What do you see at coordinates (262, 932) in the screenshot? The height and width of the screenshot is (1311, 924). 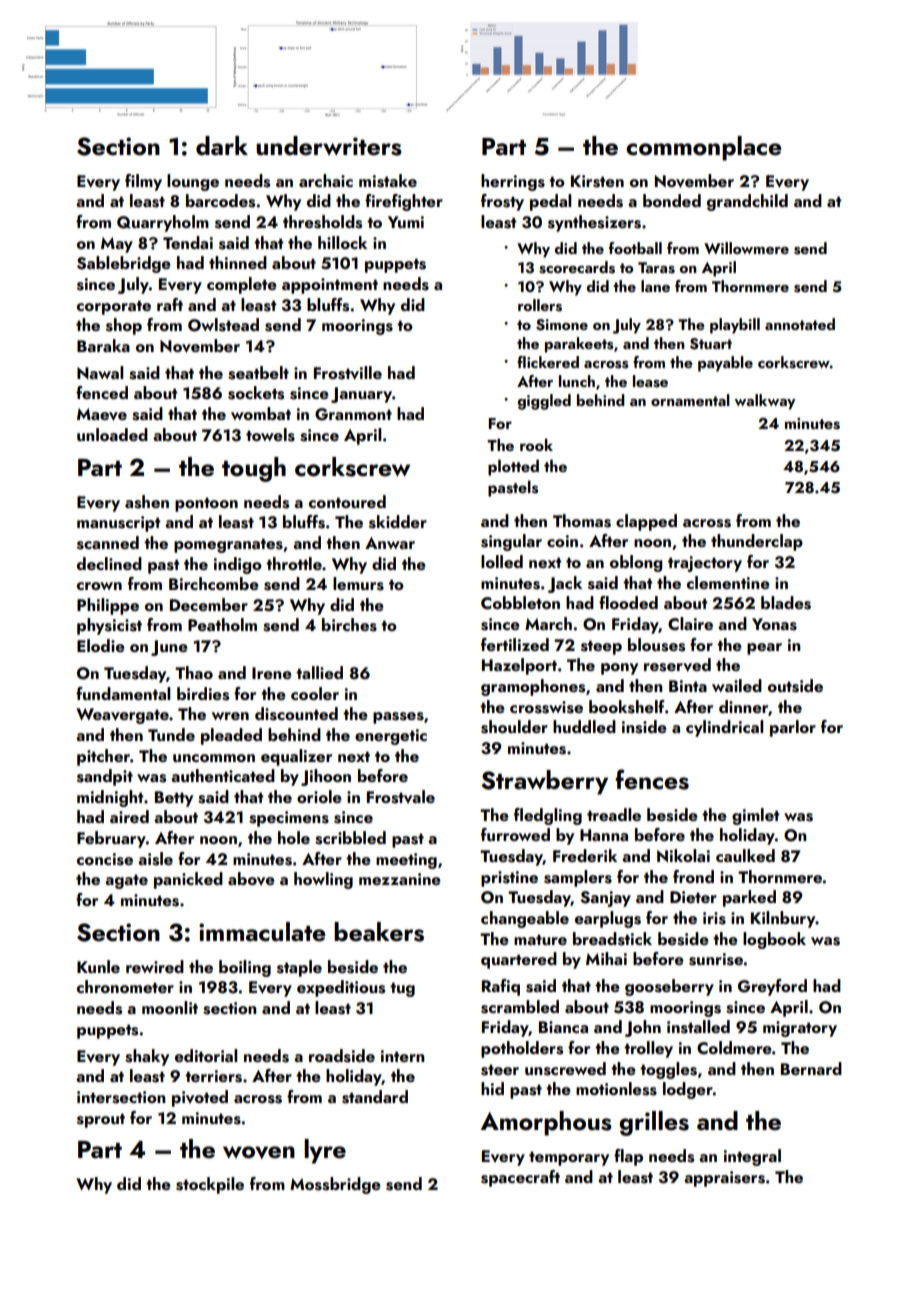 I see `immaculate` at bounding box center [262, 932].
